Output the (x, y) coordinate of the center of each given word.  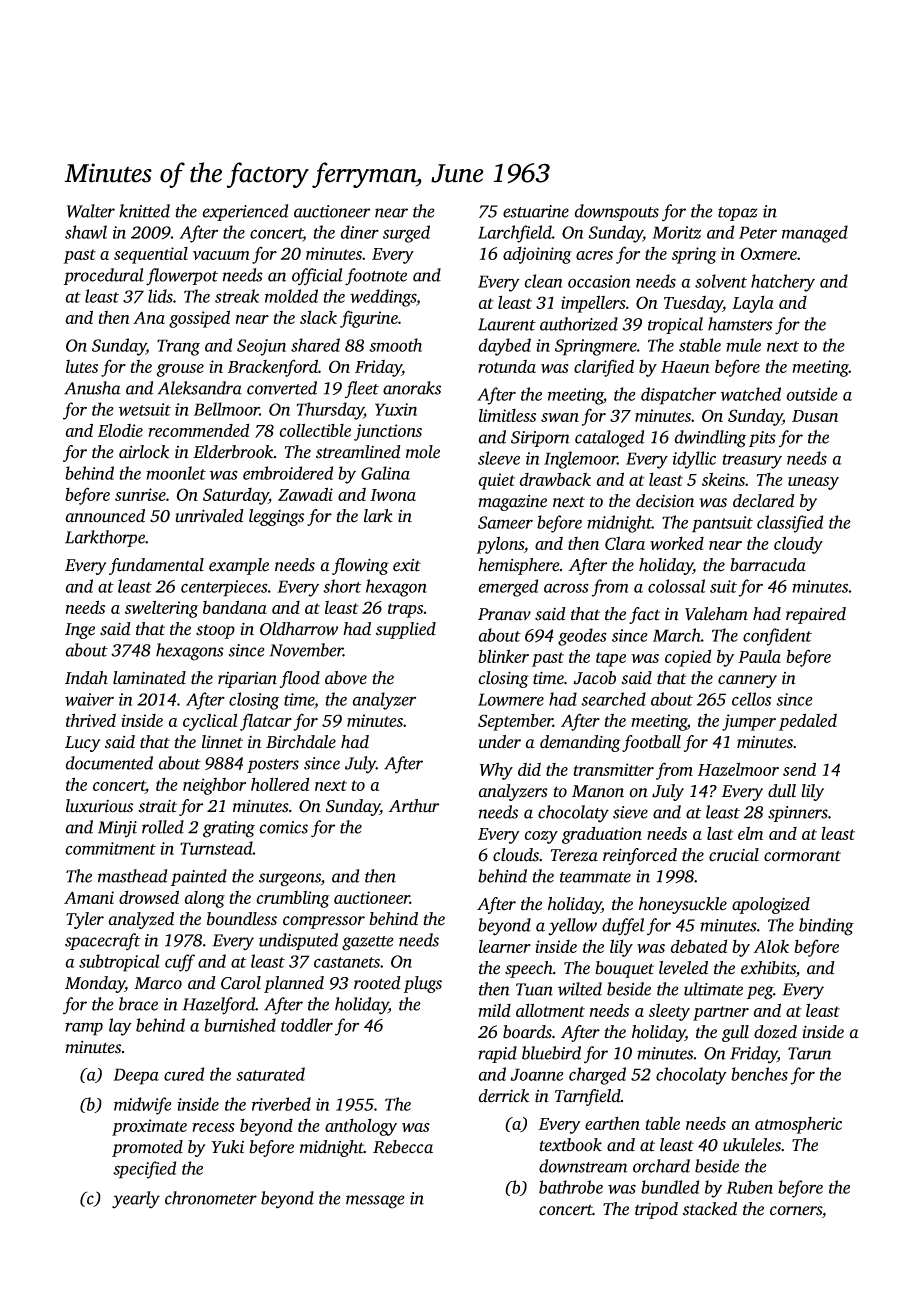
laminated (149, 678)
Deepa (136, 1076)
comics (283, 827)
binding (826, 927)
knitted (144, 211)
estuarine (536, 211)
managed (815, 234)
